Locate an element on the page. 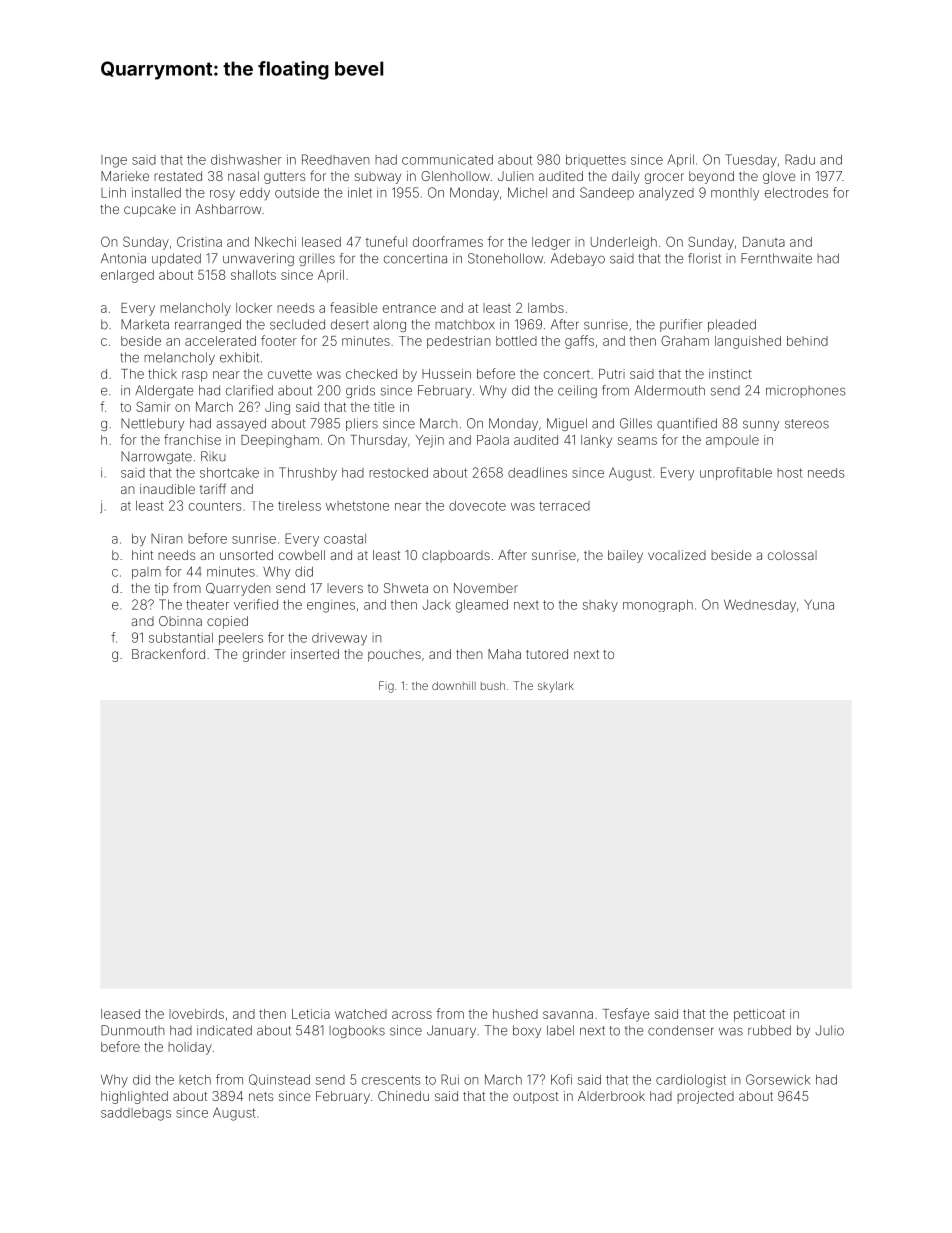 The height and width of the page is (1233, 952). November is located at coordinates (486, 588).
